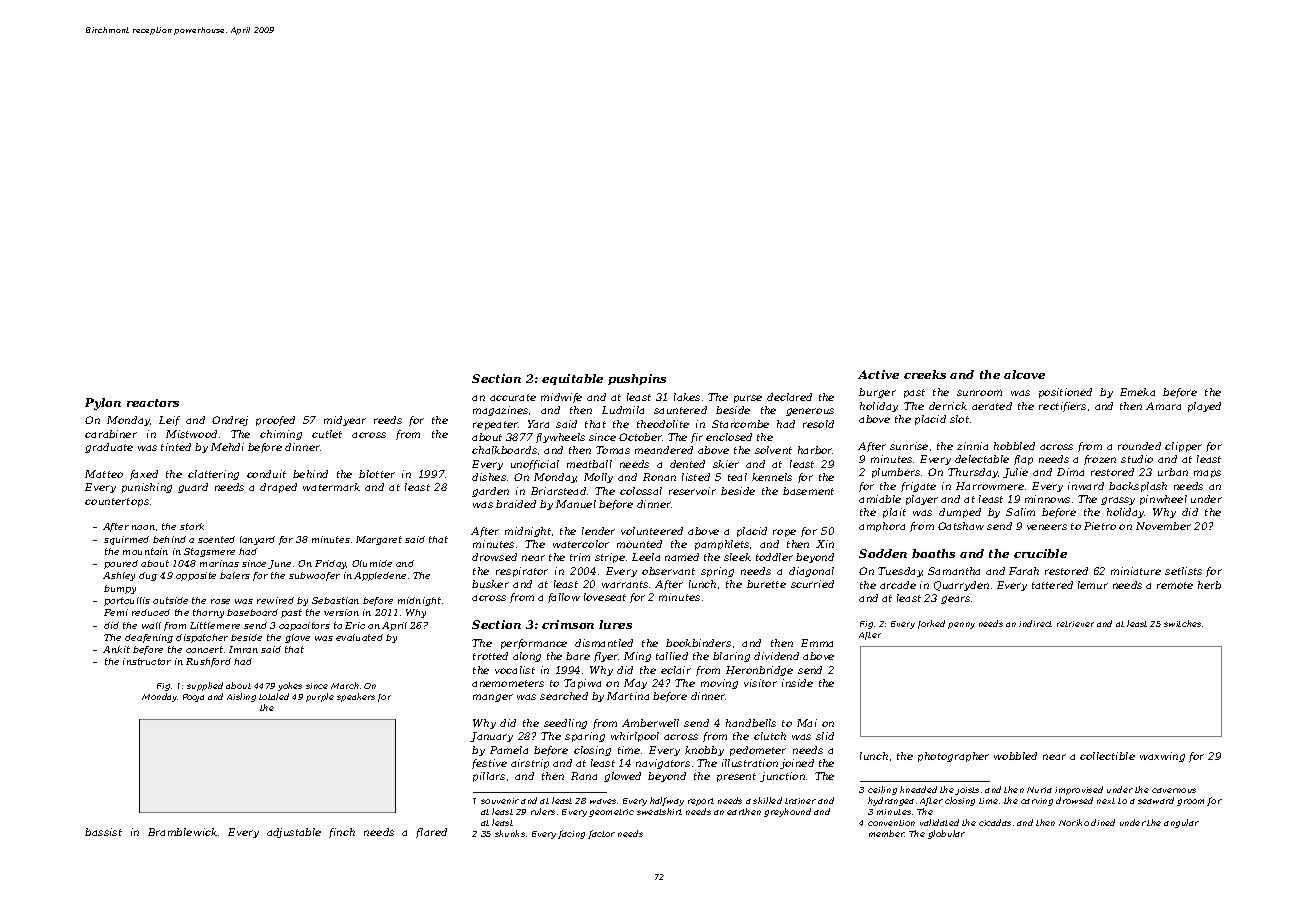 The height and width of the page is (924, 1308). What do you see at coordinates (807, 723) in the page?
I see `Mai` at bounding box center [807, 723].
